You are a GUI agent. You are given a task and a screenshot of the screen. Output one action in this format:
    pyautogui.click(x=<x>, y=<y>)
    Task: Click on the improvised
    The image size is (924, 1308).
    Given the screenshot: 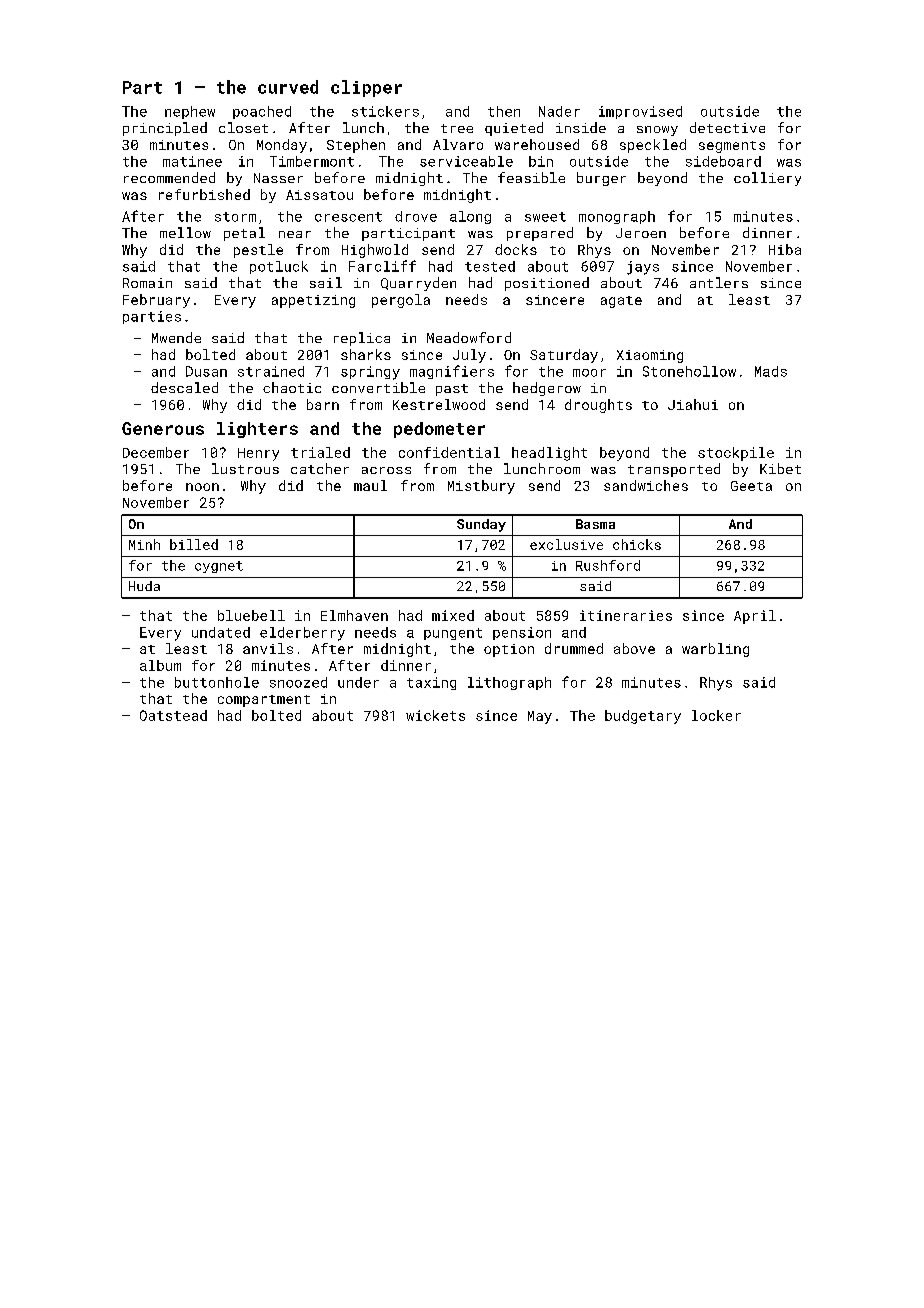 What is the action you would take?
    pyautogui.click(x=640, y=112)
